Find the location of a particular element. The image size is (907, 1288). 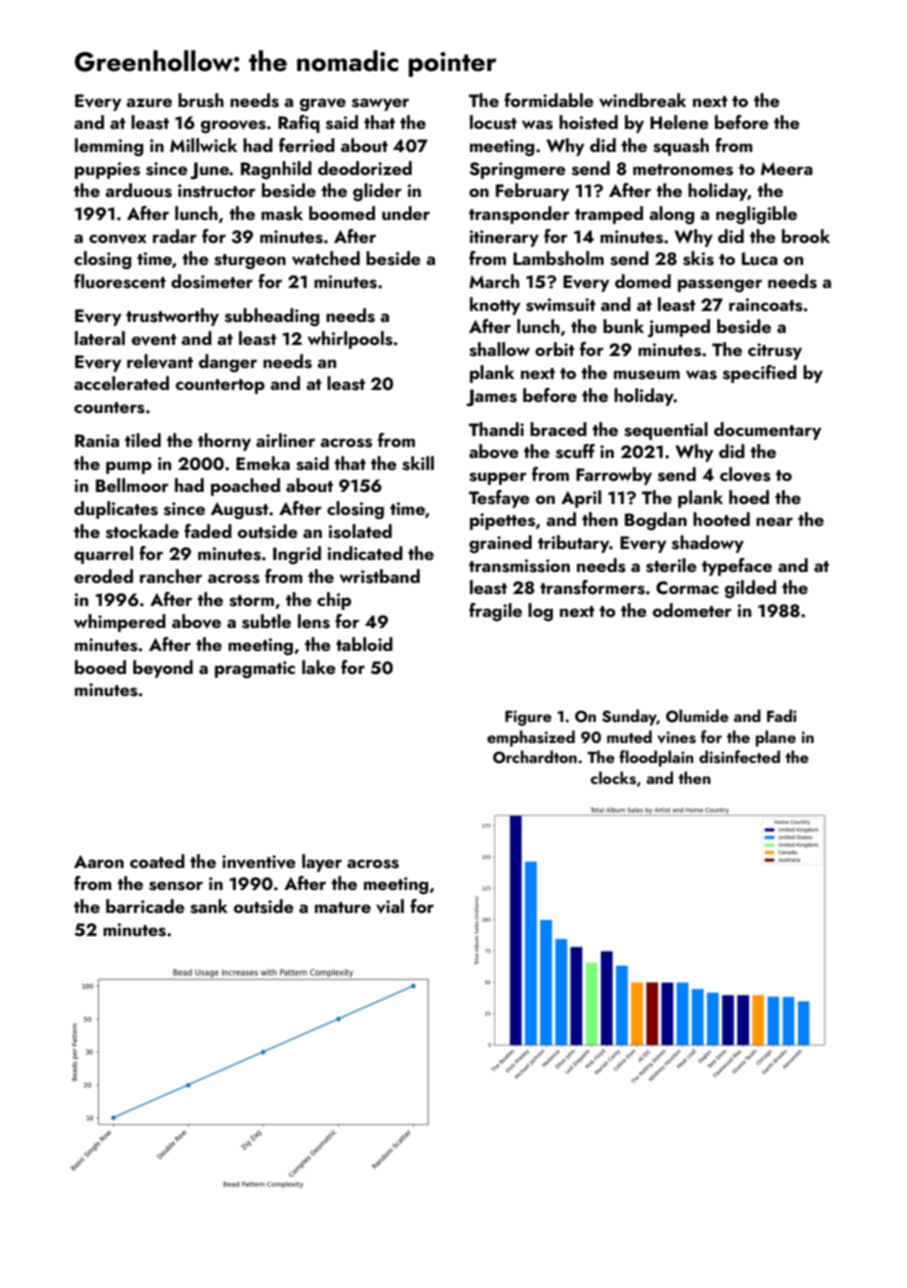

sank is located at coordinates (209, 906).
